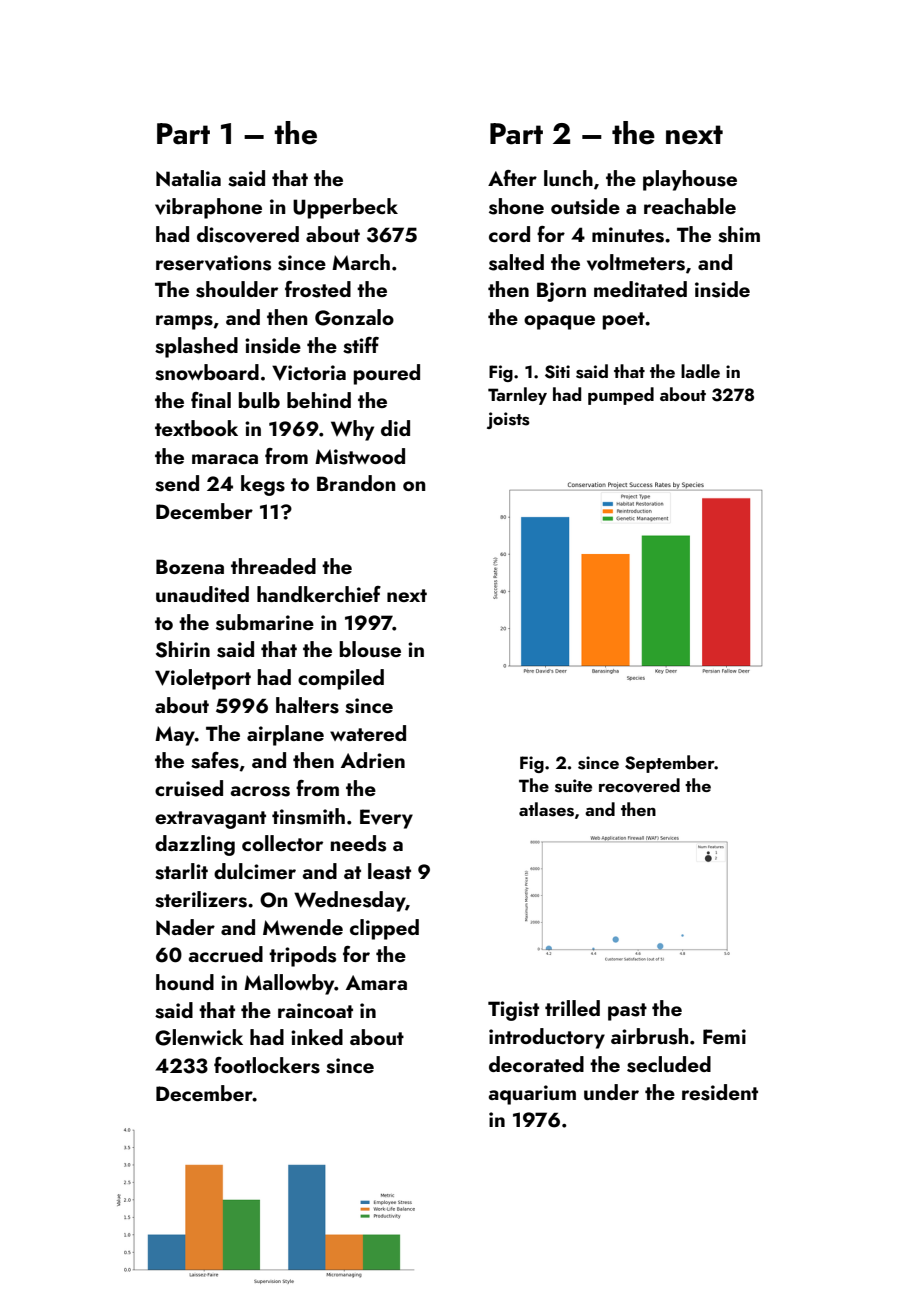 This image has width=924, height=1311. Describe the element at coordinates (203, 679) in the image. I see `Violetport` at that location.
